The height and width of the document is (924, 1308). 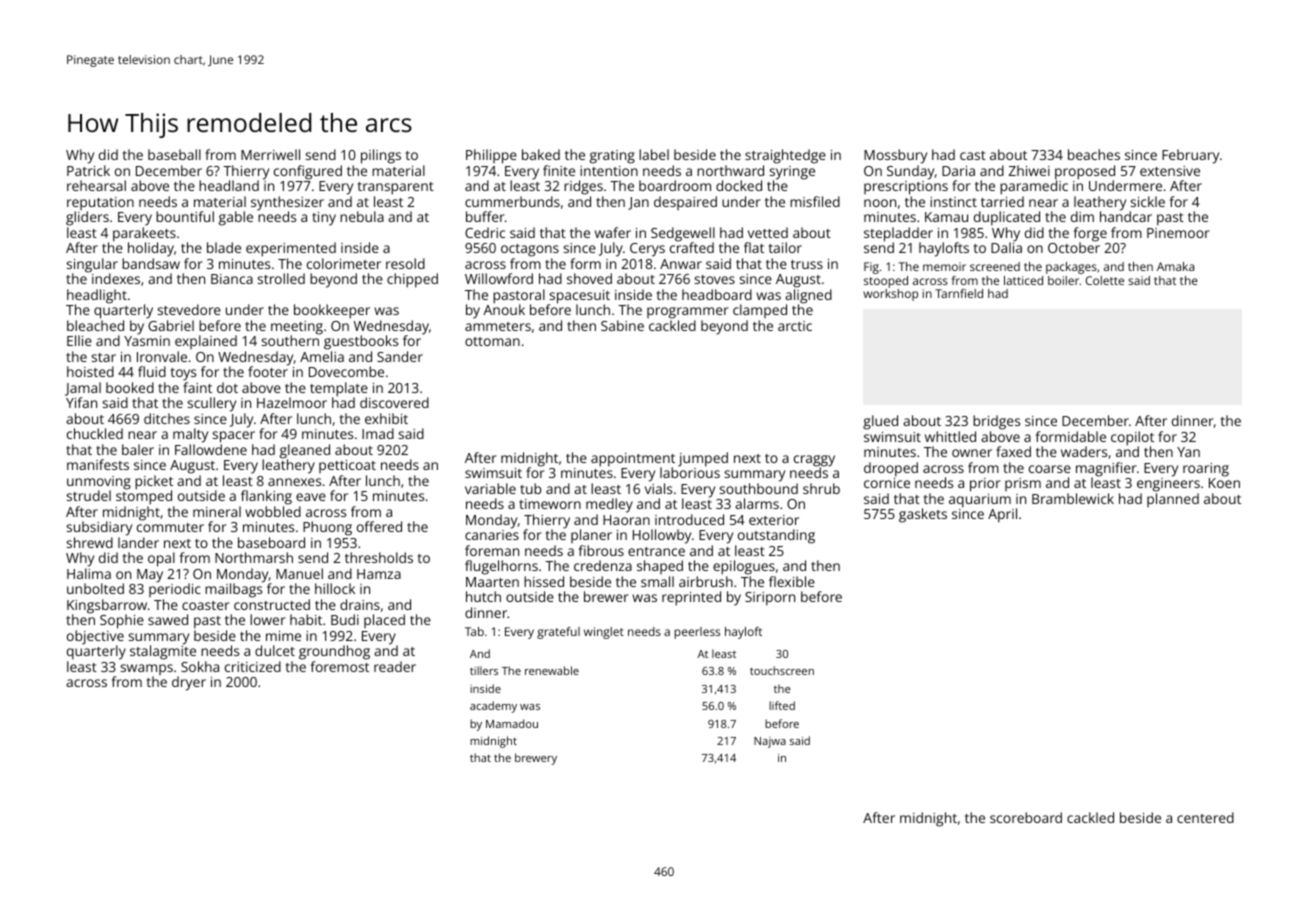 I want to click on strudel, so click(x=89, y=495).
